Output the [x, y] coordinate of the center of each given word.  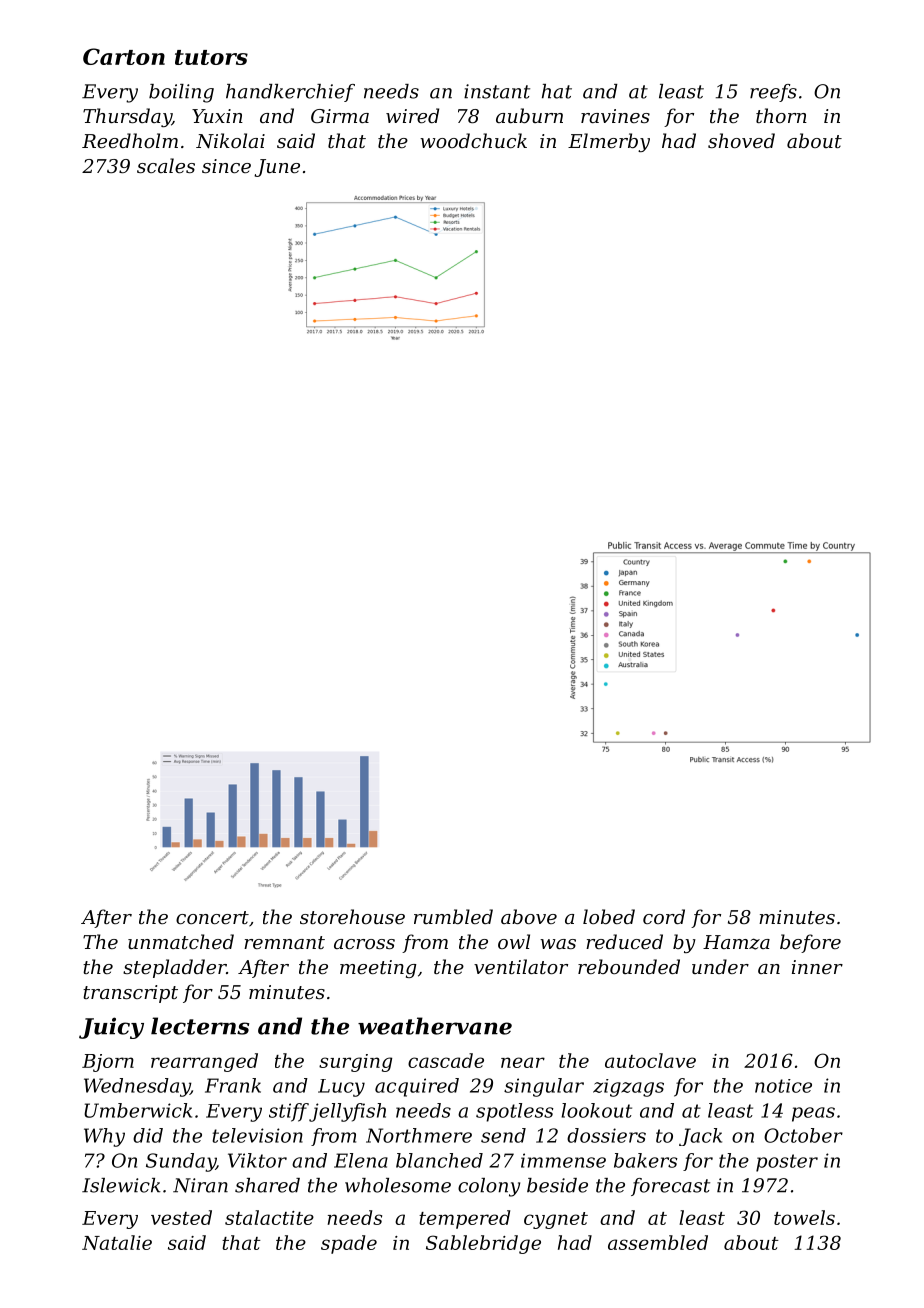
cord [664, 916]
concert [212, 917]
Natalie [117, 1242]
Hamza [736, 942]
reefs [773, 93]
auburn [529, 115]
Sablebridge [483, 1244]
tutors [211, 57]
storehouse [352, 916]
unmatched [181, 941]
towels [804, 1217]
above [529, 916]
